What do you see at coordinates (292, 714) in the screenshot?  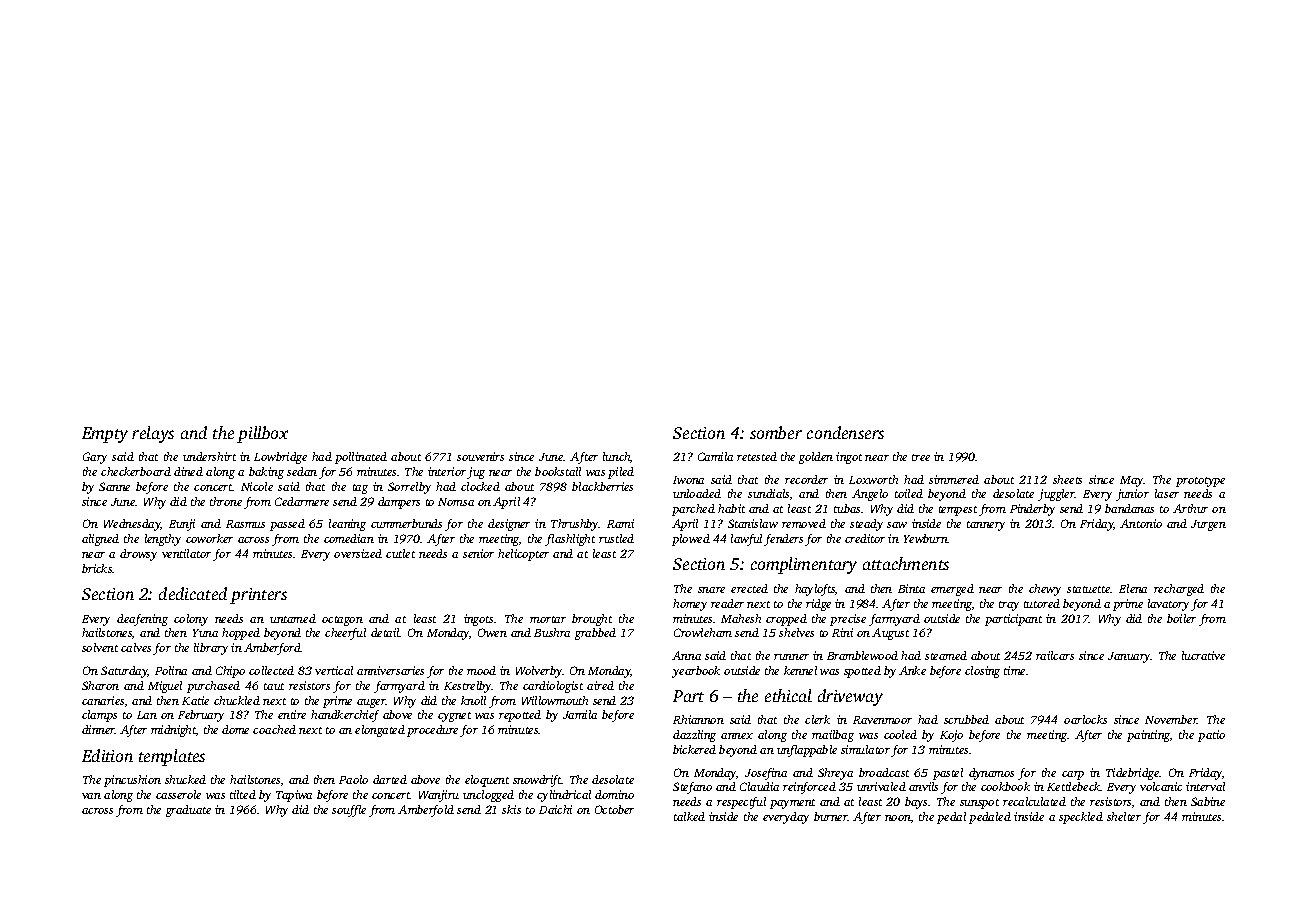 I see `entire` at bounding box center [292, 714].
